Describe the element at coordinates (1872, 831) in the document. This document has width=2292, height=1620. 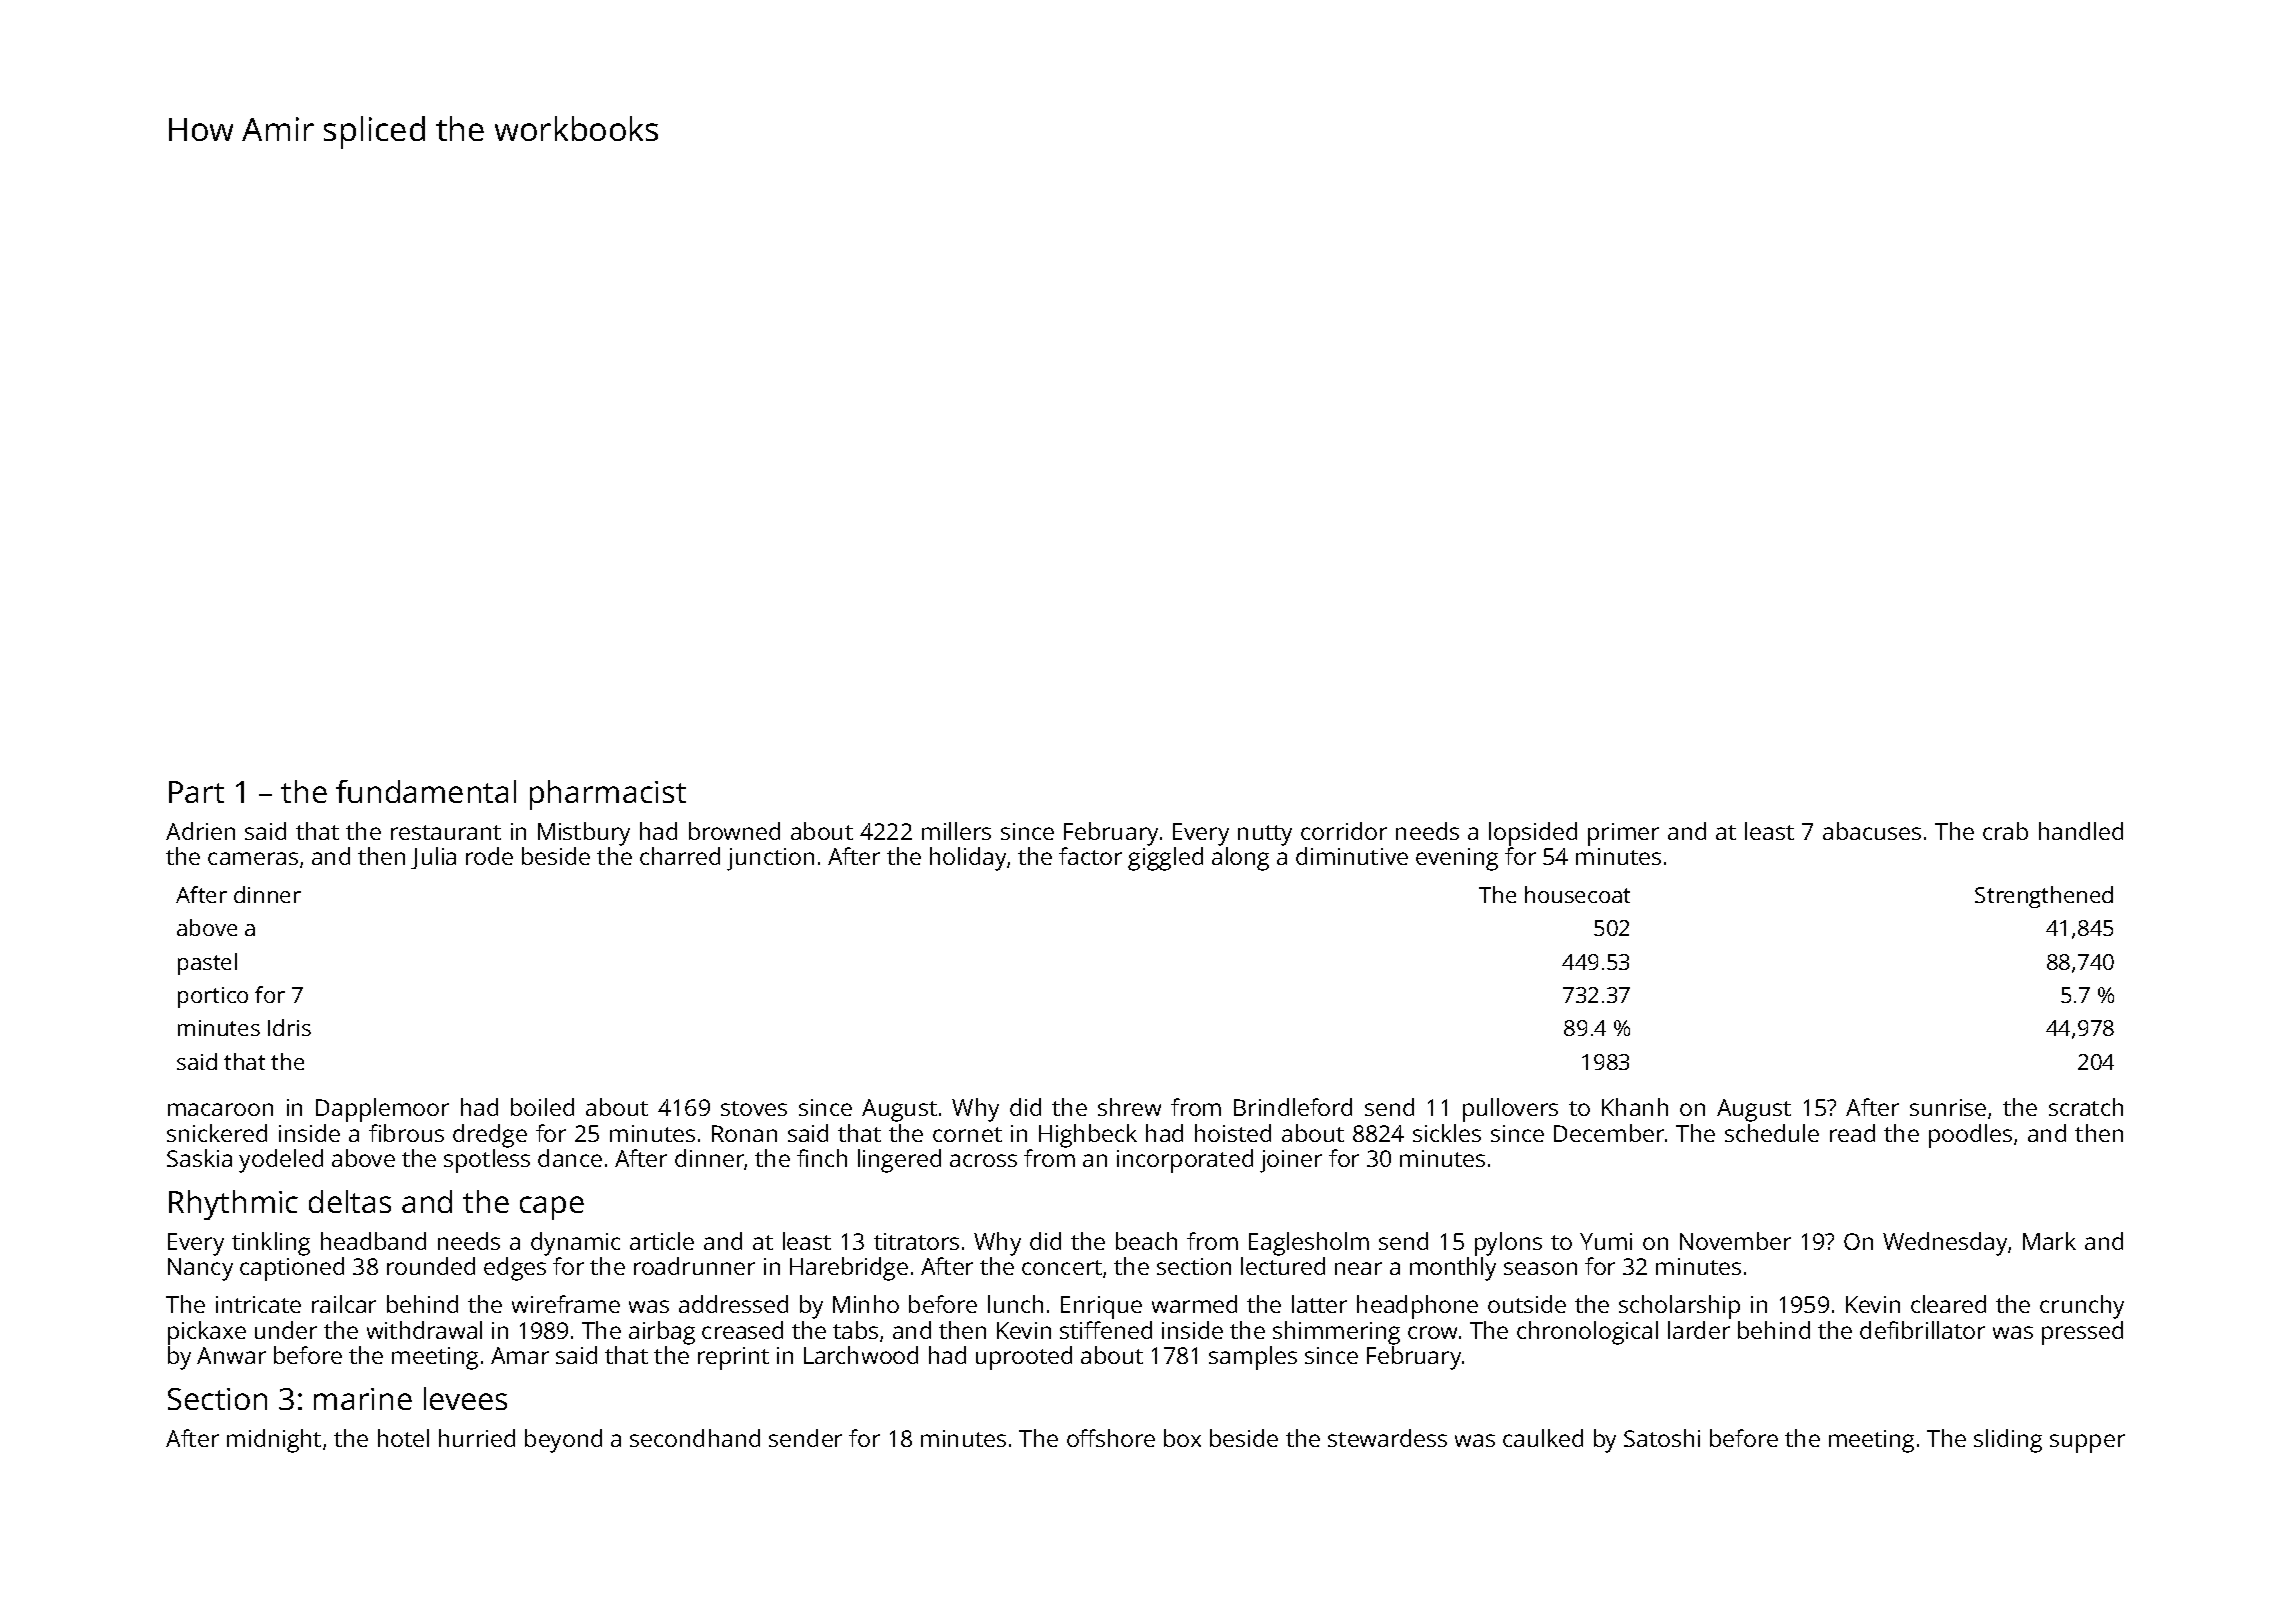
I see `abacuses` at that location.
